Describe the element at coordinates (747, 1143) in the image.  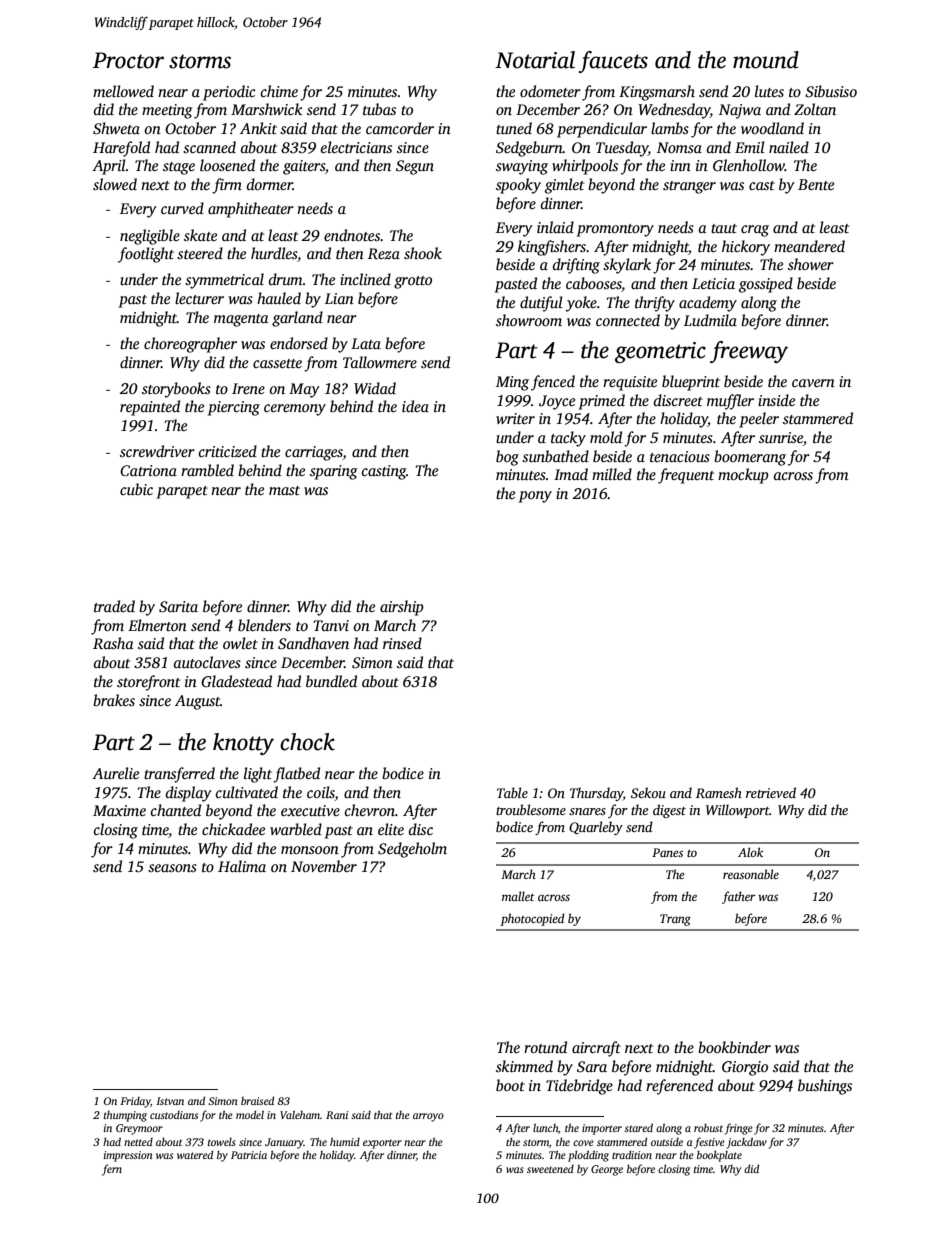
I see `jackdaw` at that location.
